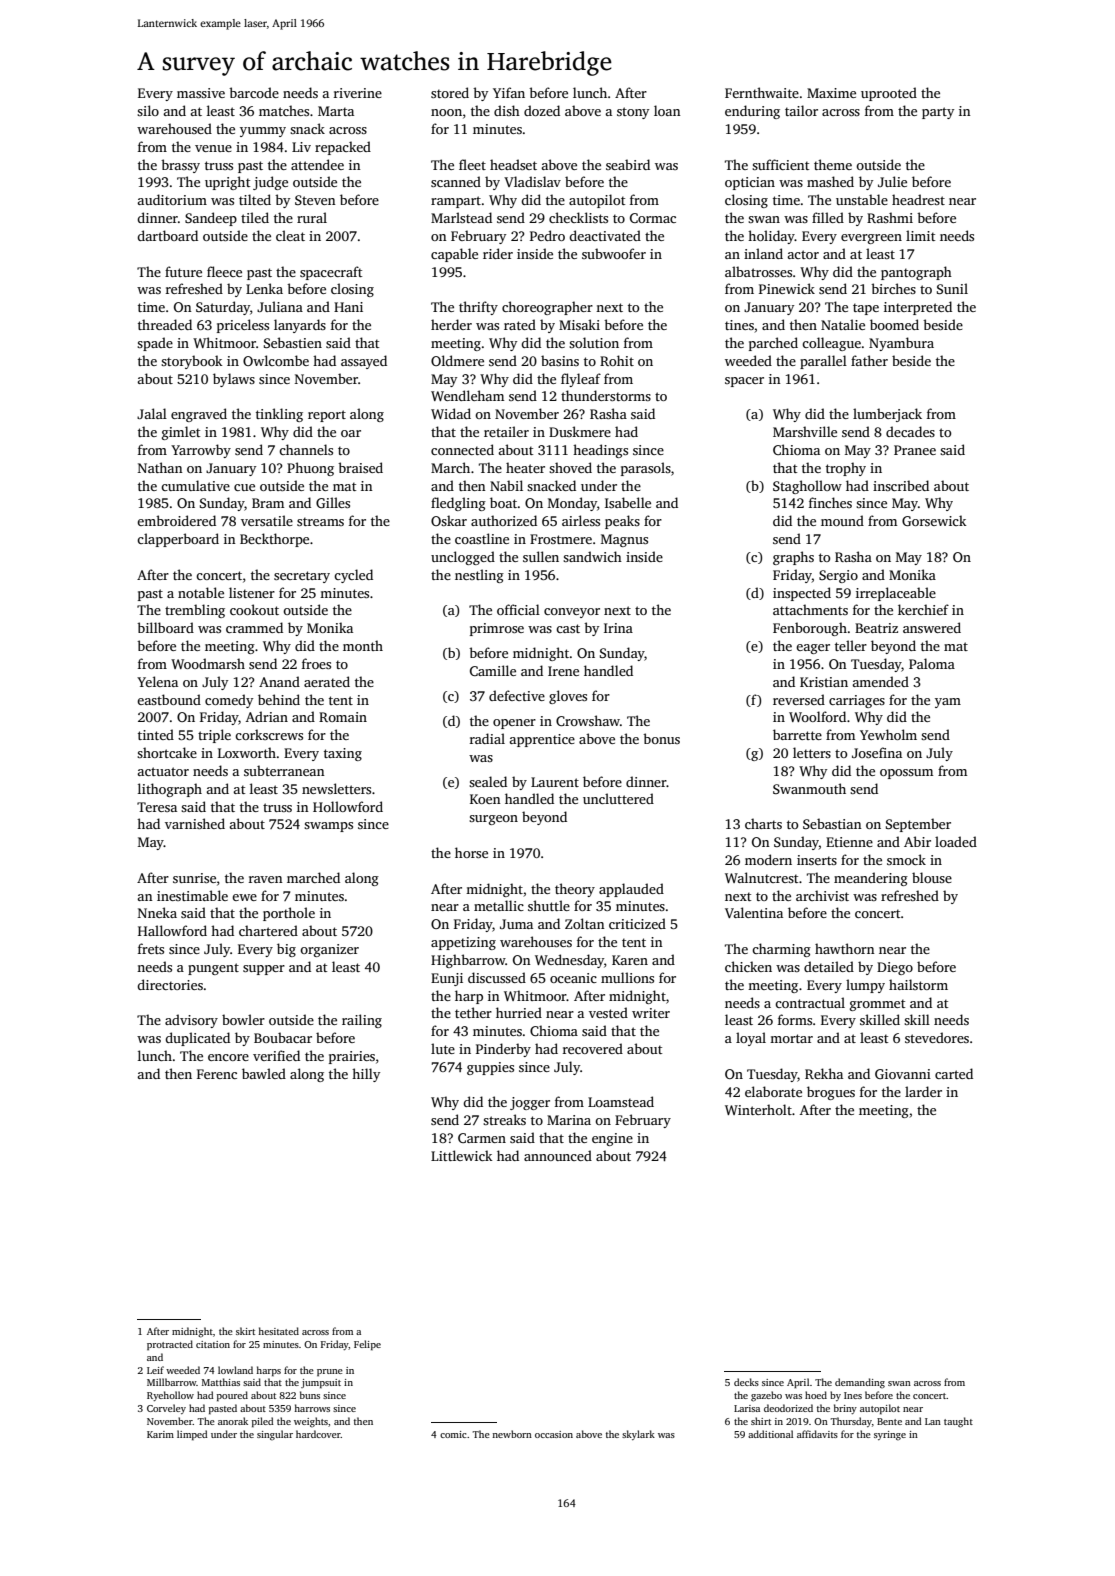  What do you see at coordinates (157, 681) in the document?
I see `Yelena` at bounding box center [157, 681].
